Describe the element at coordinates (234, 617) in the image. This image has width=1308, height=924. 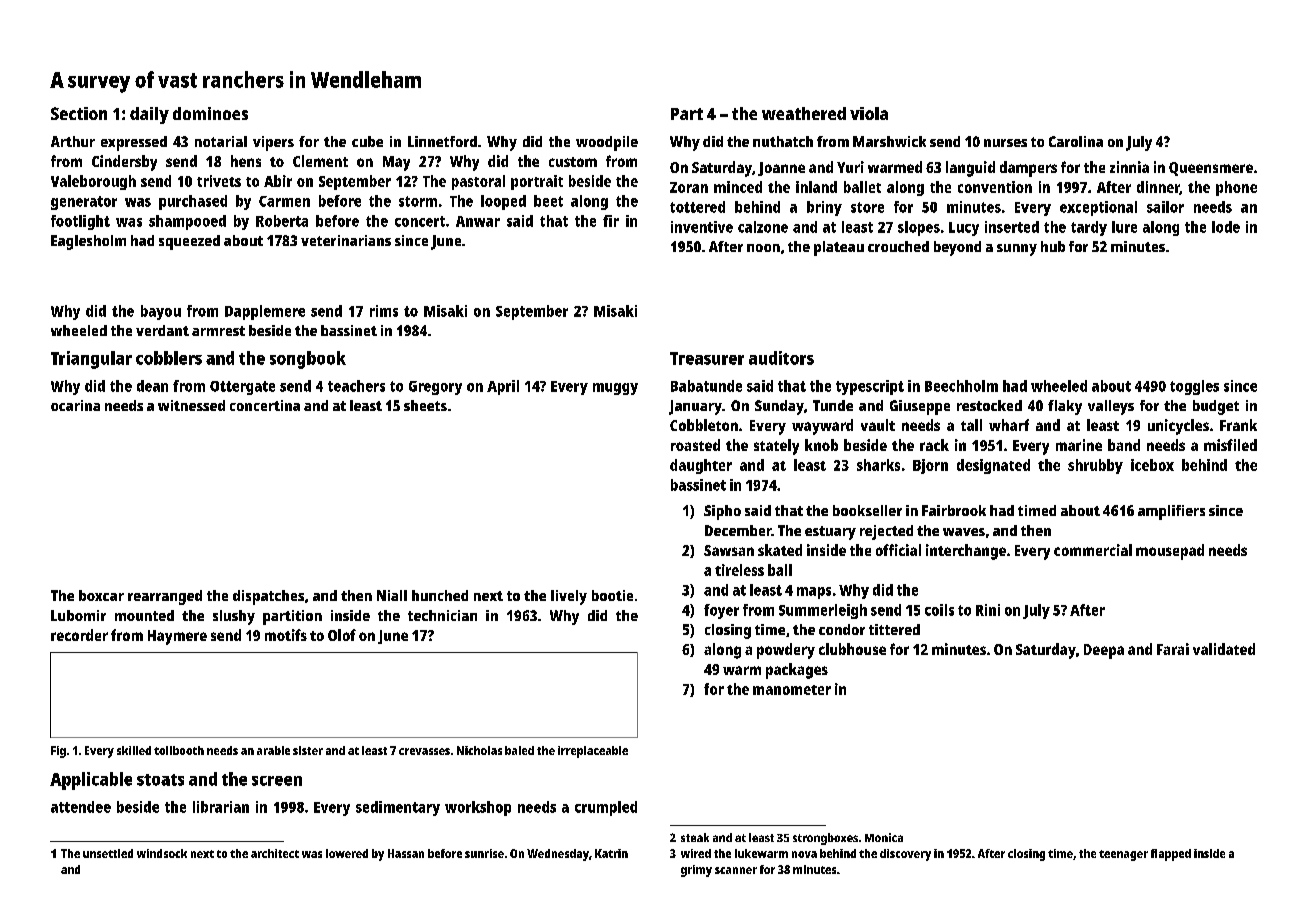
I see `slushy` at that location.
